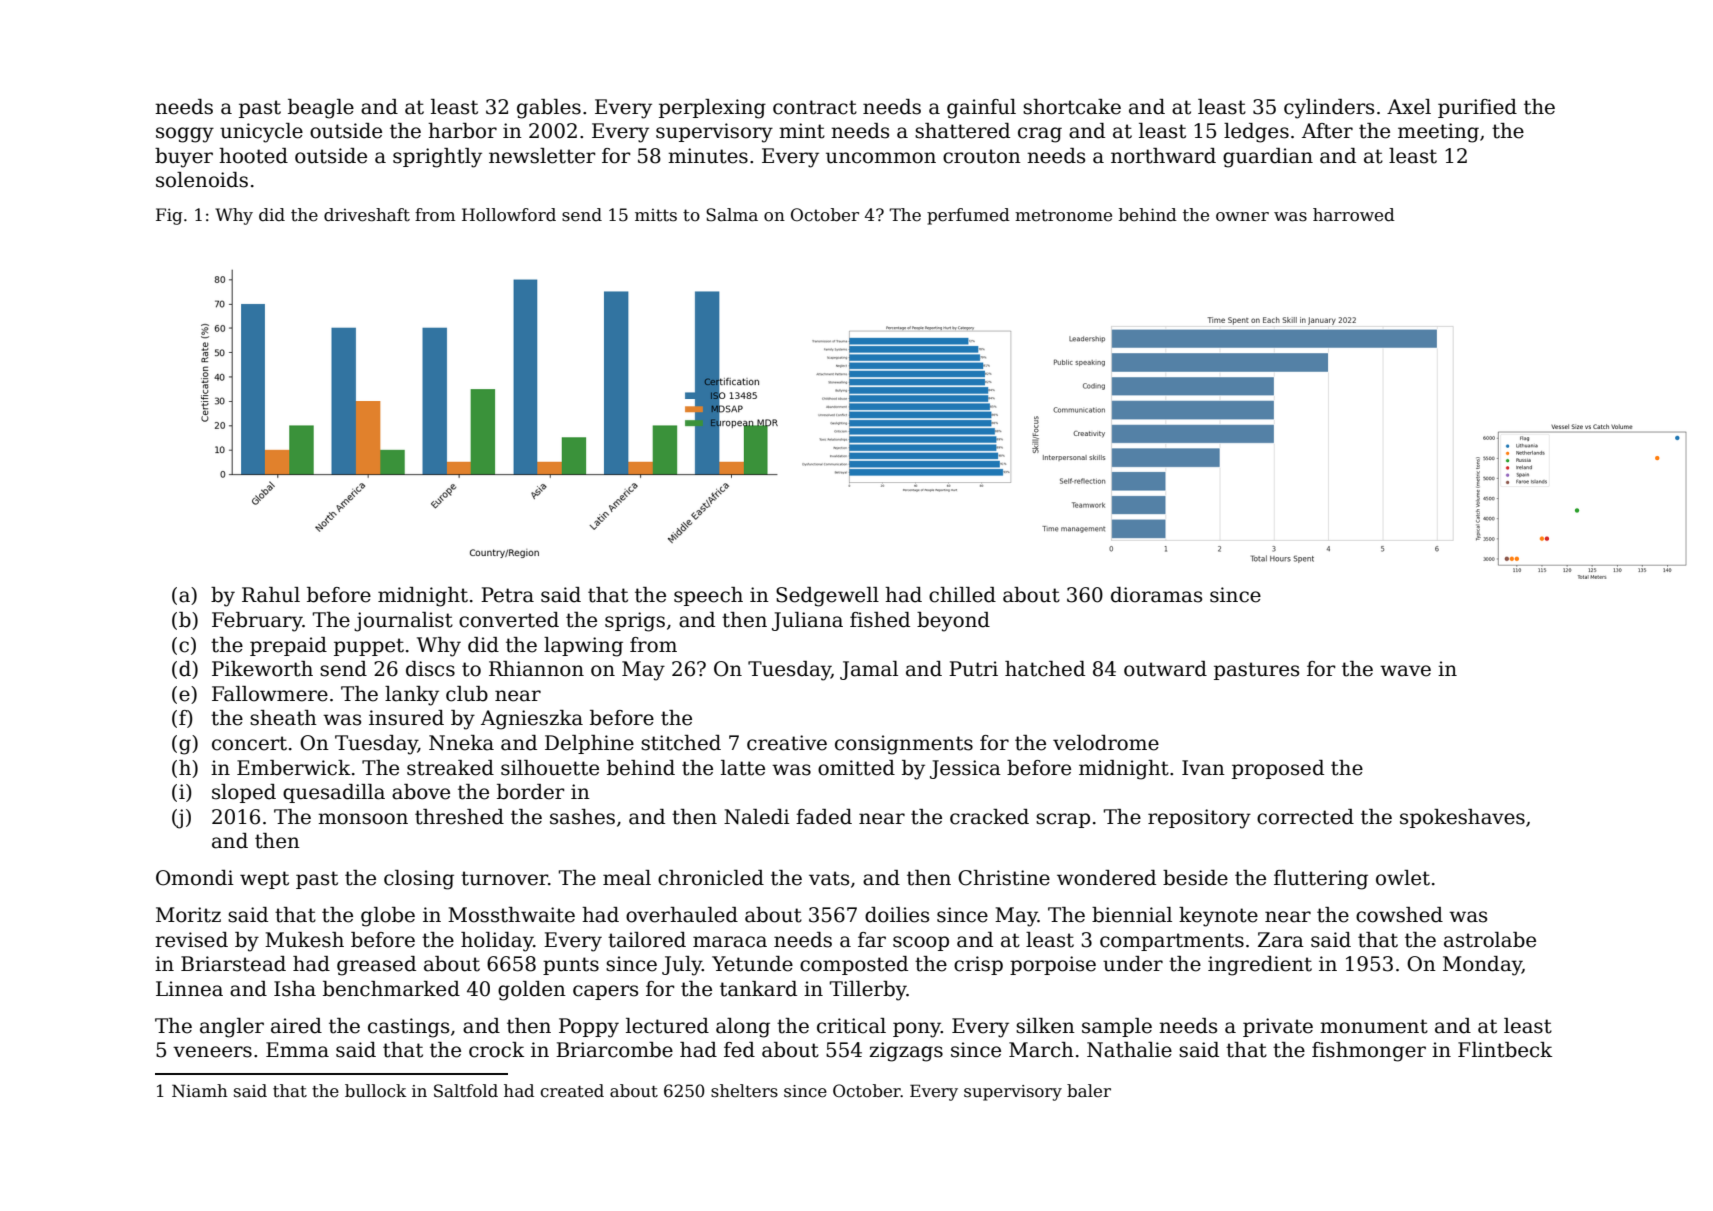 The image size is (1713, 1211). What do you see at coordinates (408, 1028) in the image?
I see `castings` at bounding box center [408, 1028].
